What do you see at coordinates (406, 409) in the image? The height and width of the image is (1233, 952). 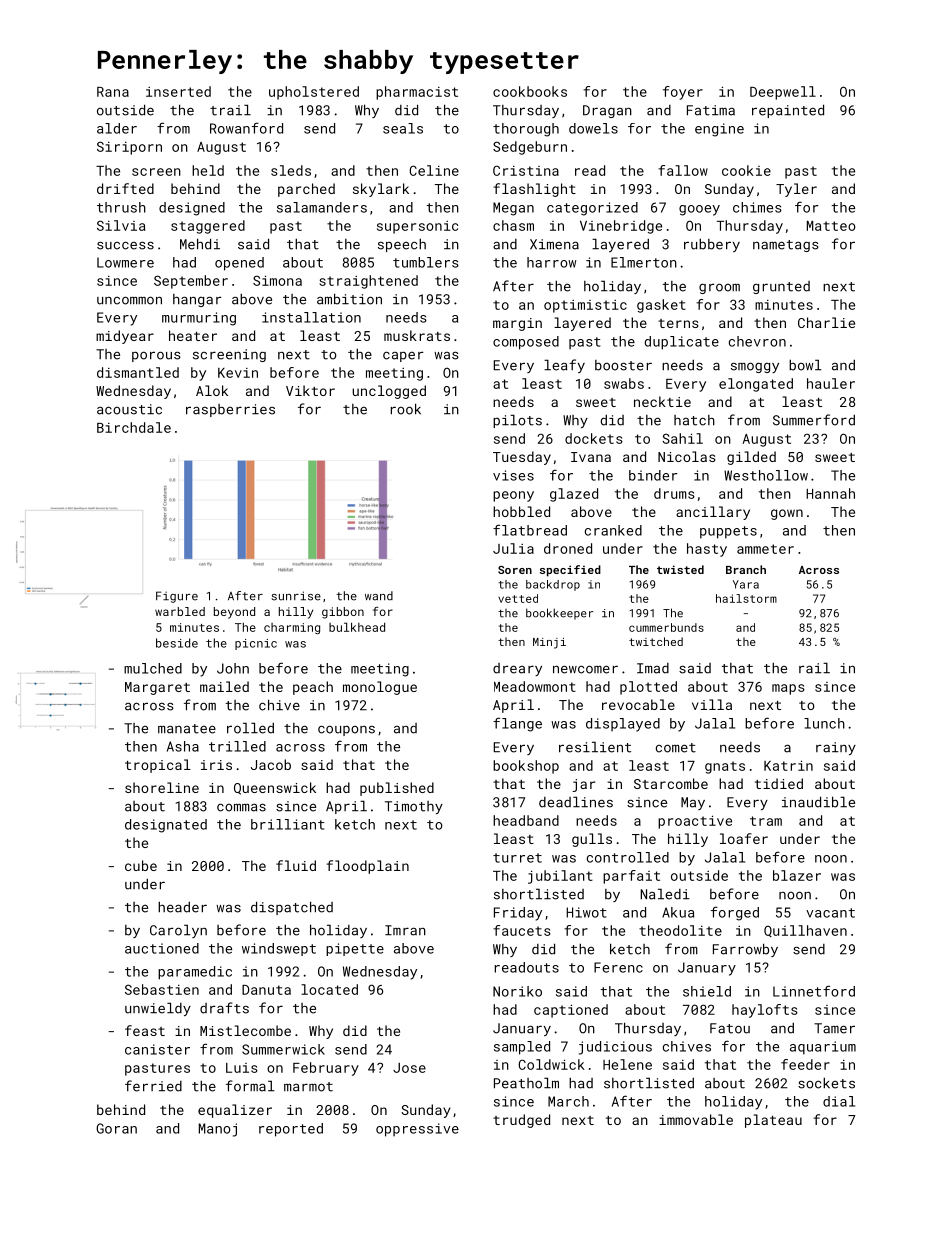 I see `rook` at bounding box center [406, 409].
